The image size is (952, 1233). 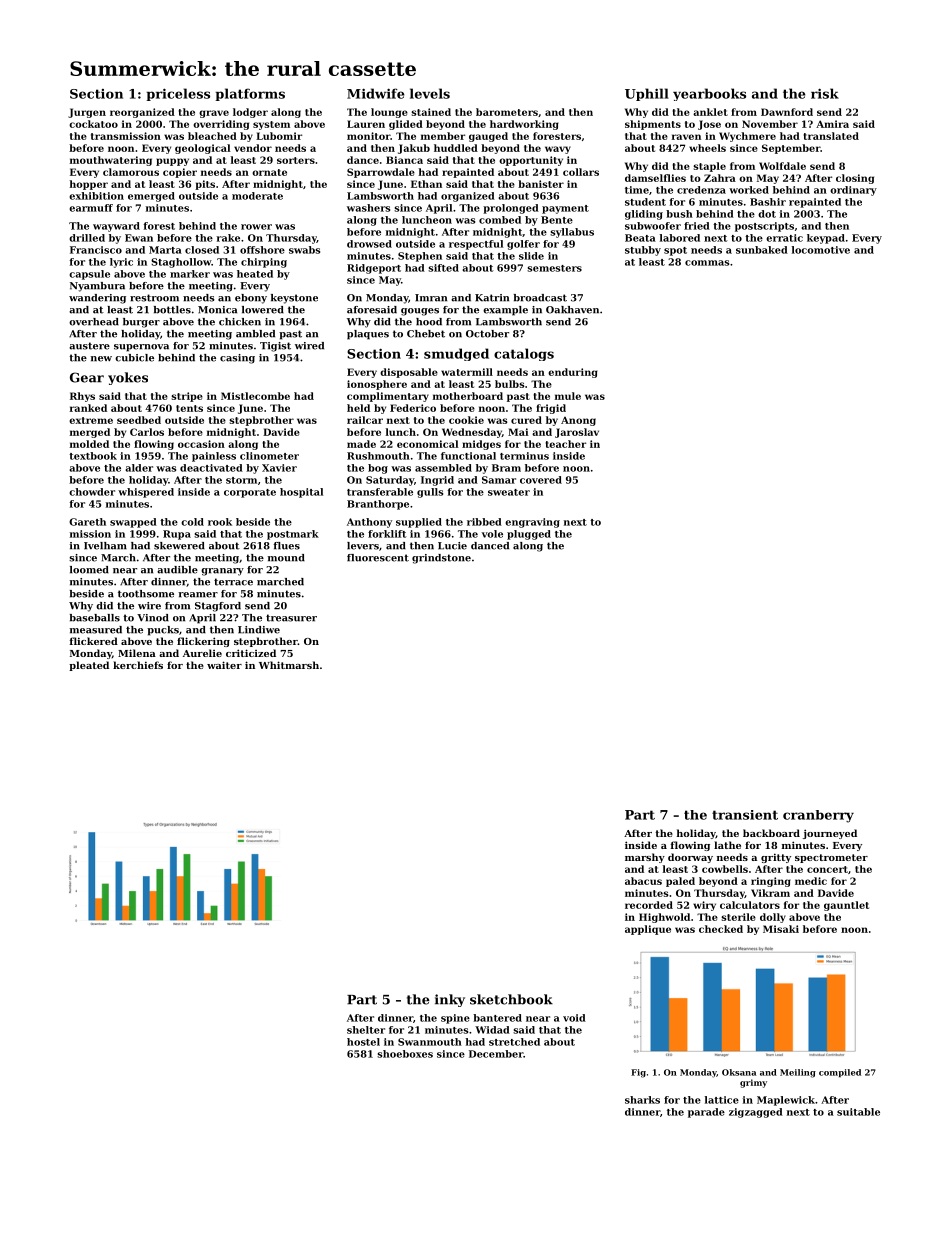 I want to click on Whitmarsh, so click(x=289, y=665).
